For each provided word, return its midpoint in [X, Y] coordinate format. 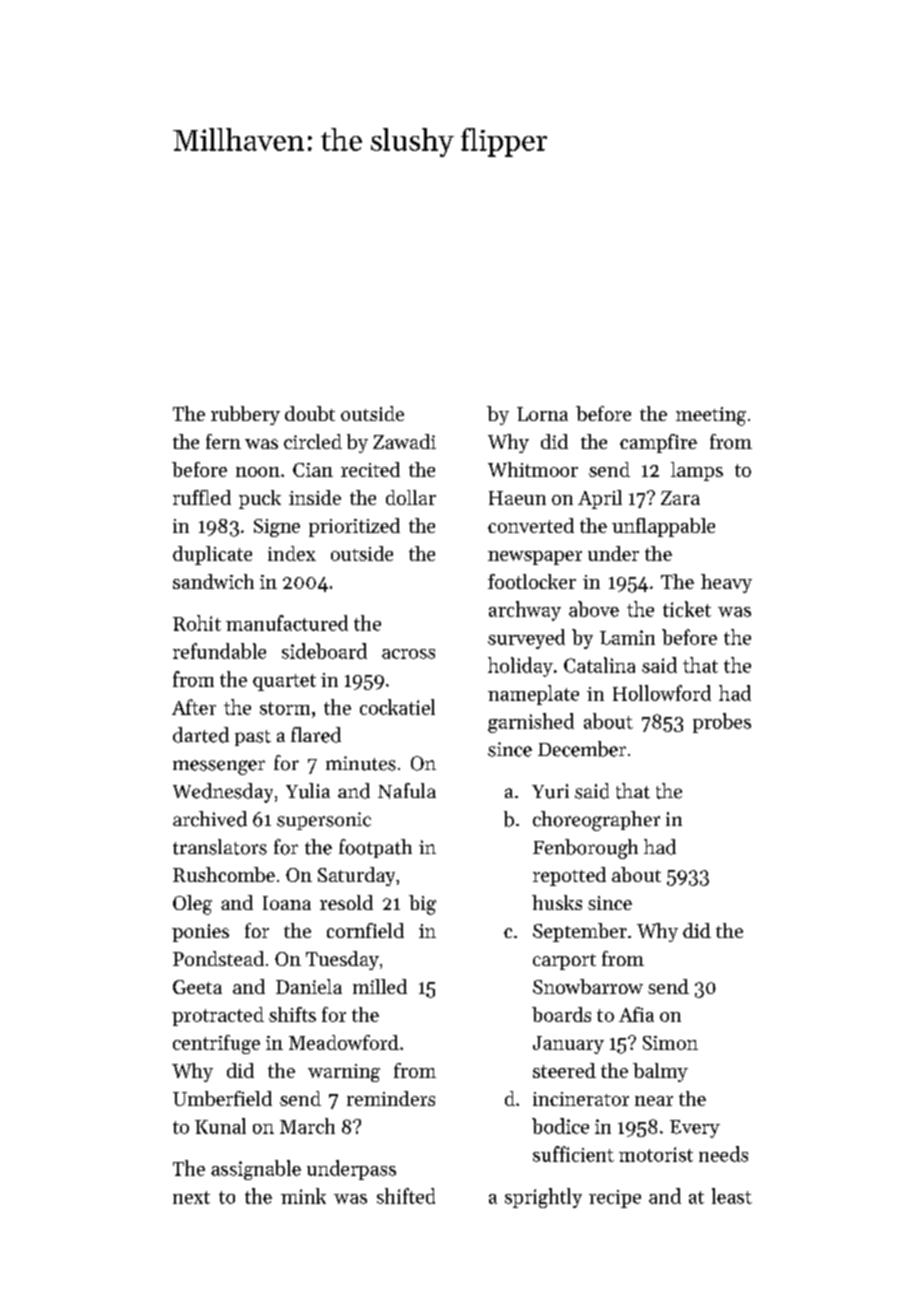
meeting [711, 416]
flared [316, 735]
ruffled [202, 497]
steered [564, 1070]
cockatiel [397, 707]
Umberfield [222, 1098]
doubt [310, 413]
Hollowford [662, 693]
